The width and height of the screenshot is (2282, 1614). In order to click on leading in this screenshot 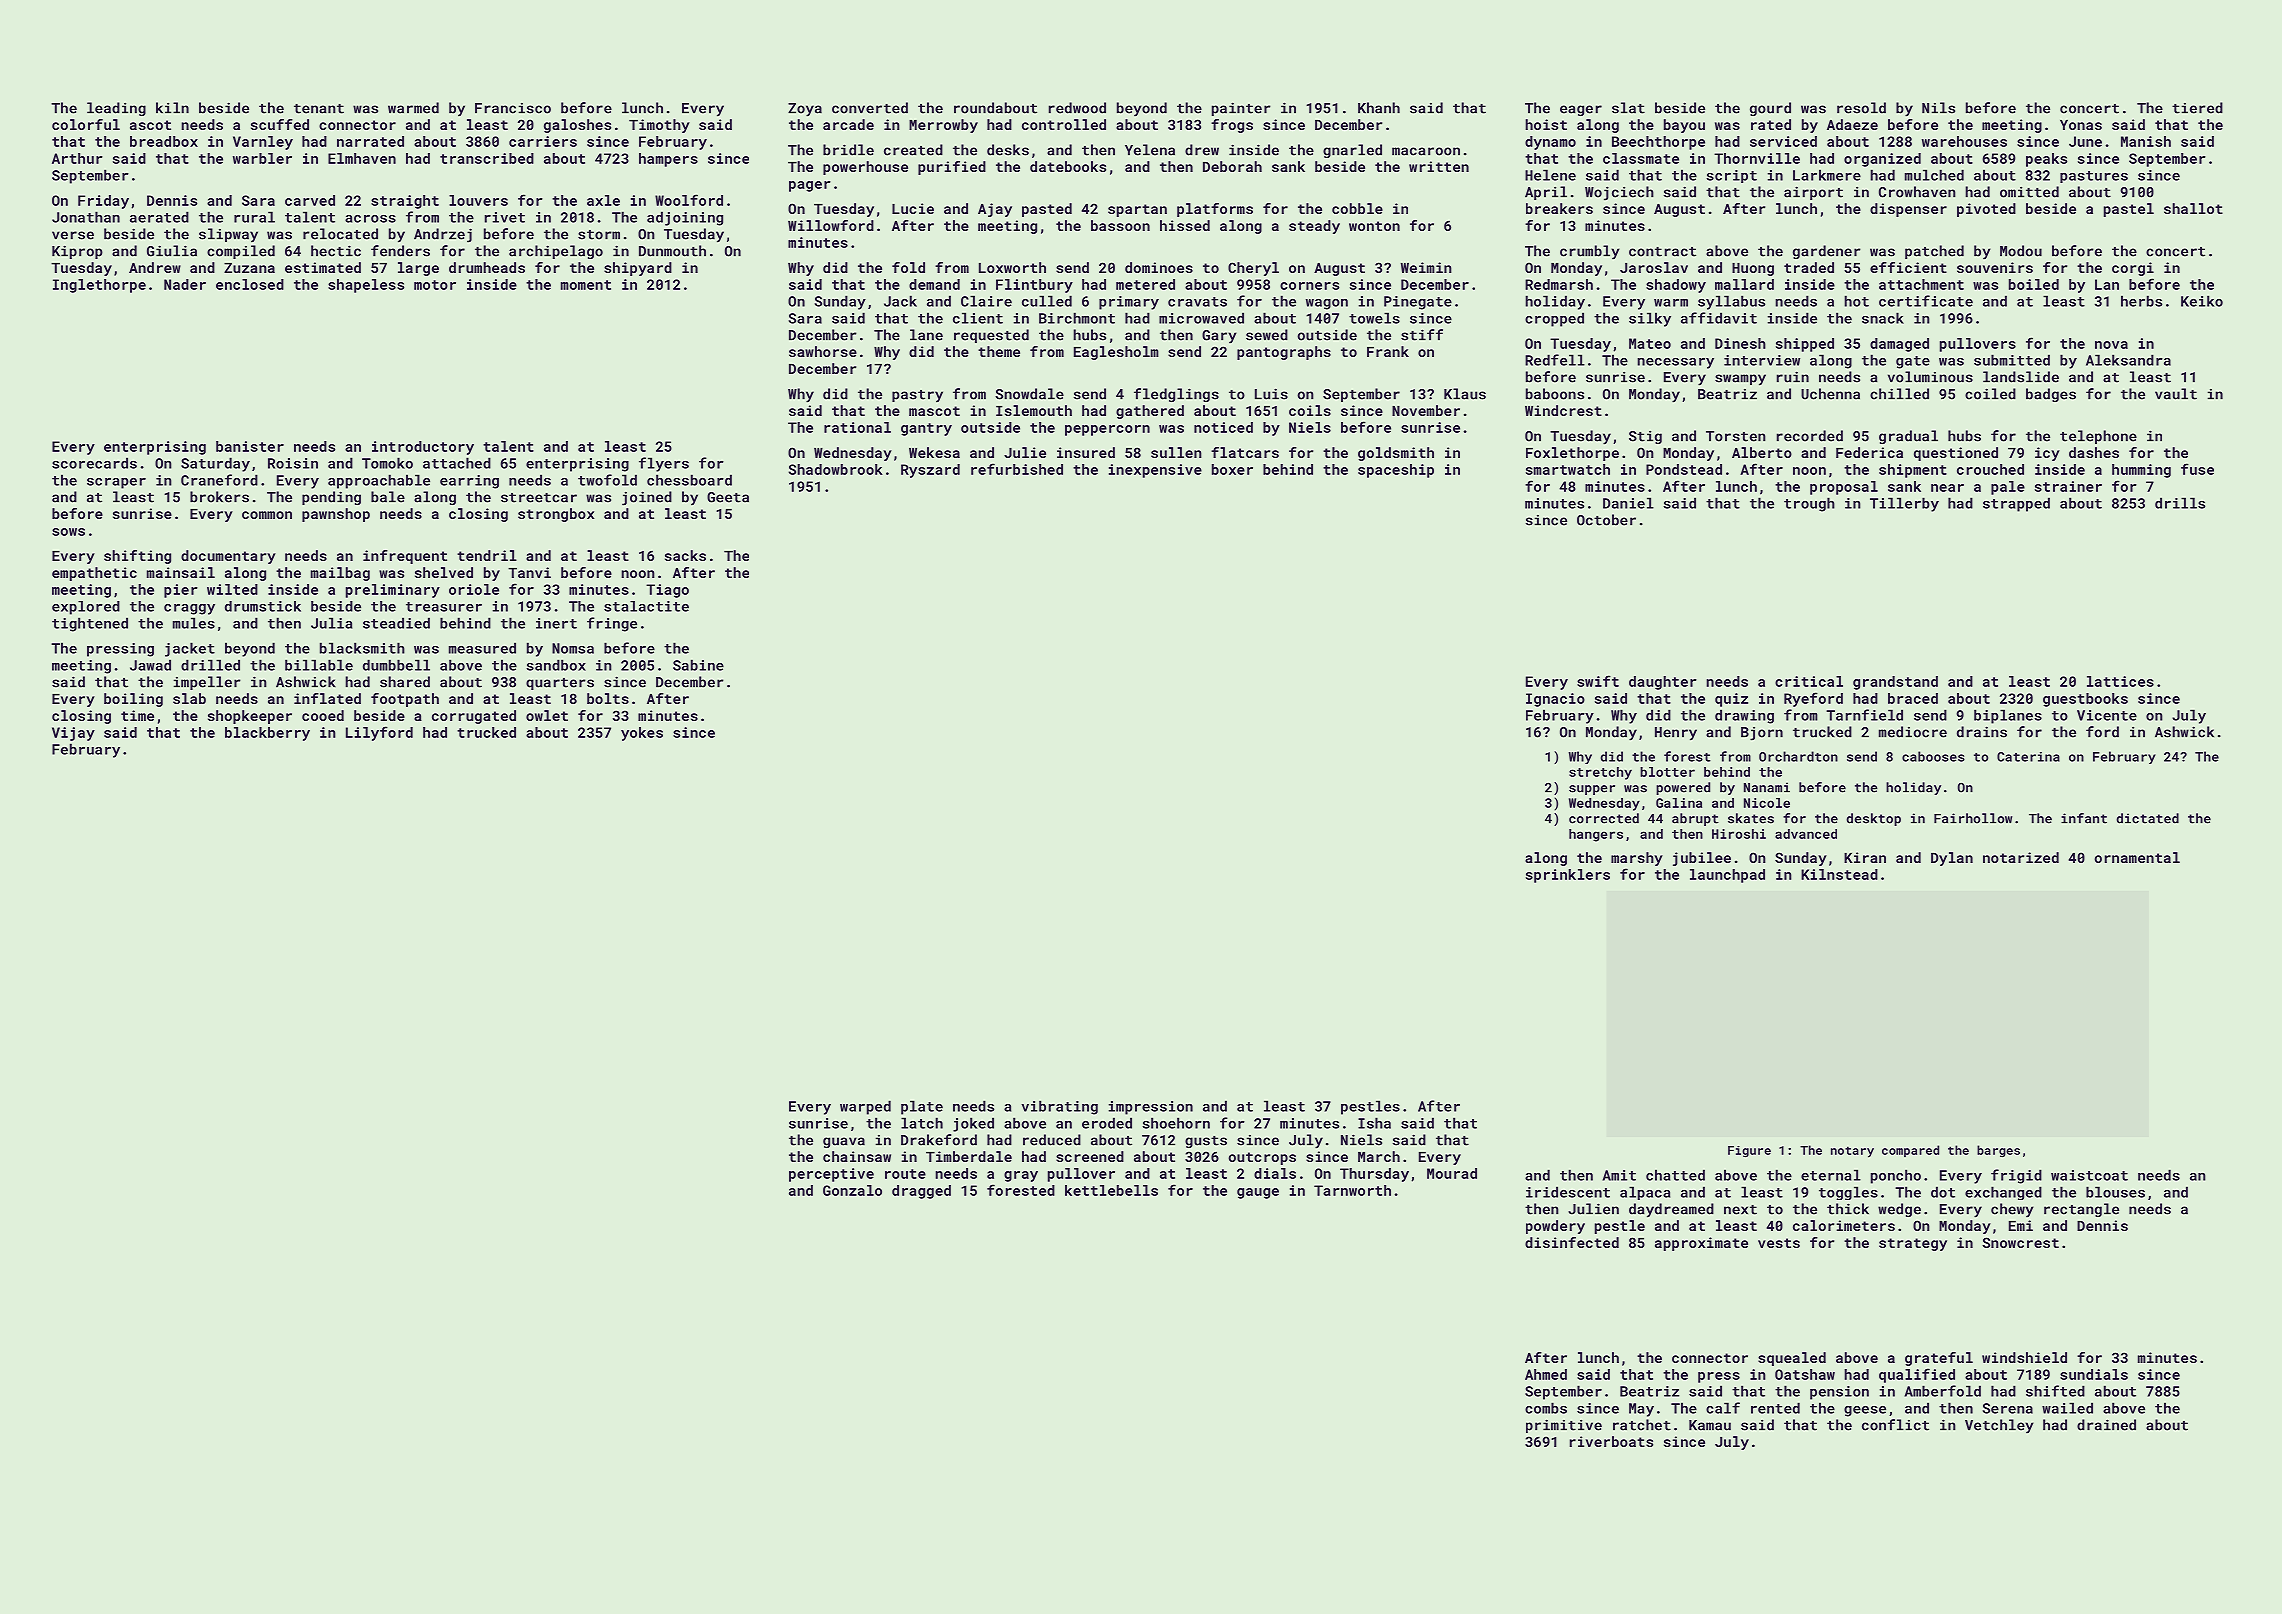, I will do `click(116, 109)`.
